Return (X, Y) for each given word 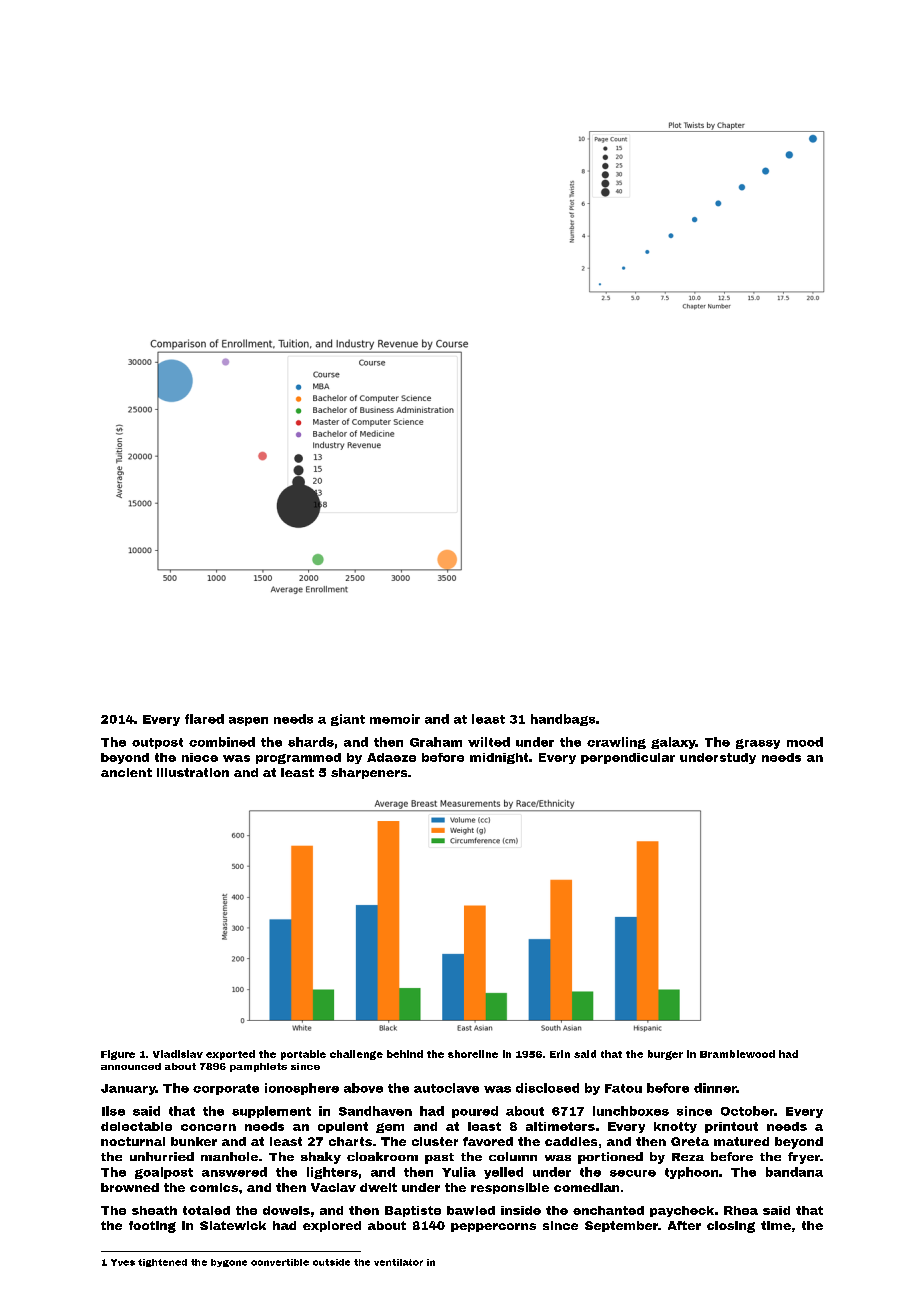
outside (331, 1262)
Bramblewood (737, 1054)
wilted (489, 742)
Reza (688, 1157)
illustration (193, 772)
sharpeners (369, 773)
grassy (758, 744)
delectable (136, 1126)
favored (488, 1141)
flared (204, 719)
